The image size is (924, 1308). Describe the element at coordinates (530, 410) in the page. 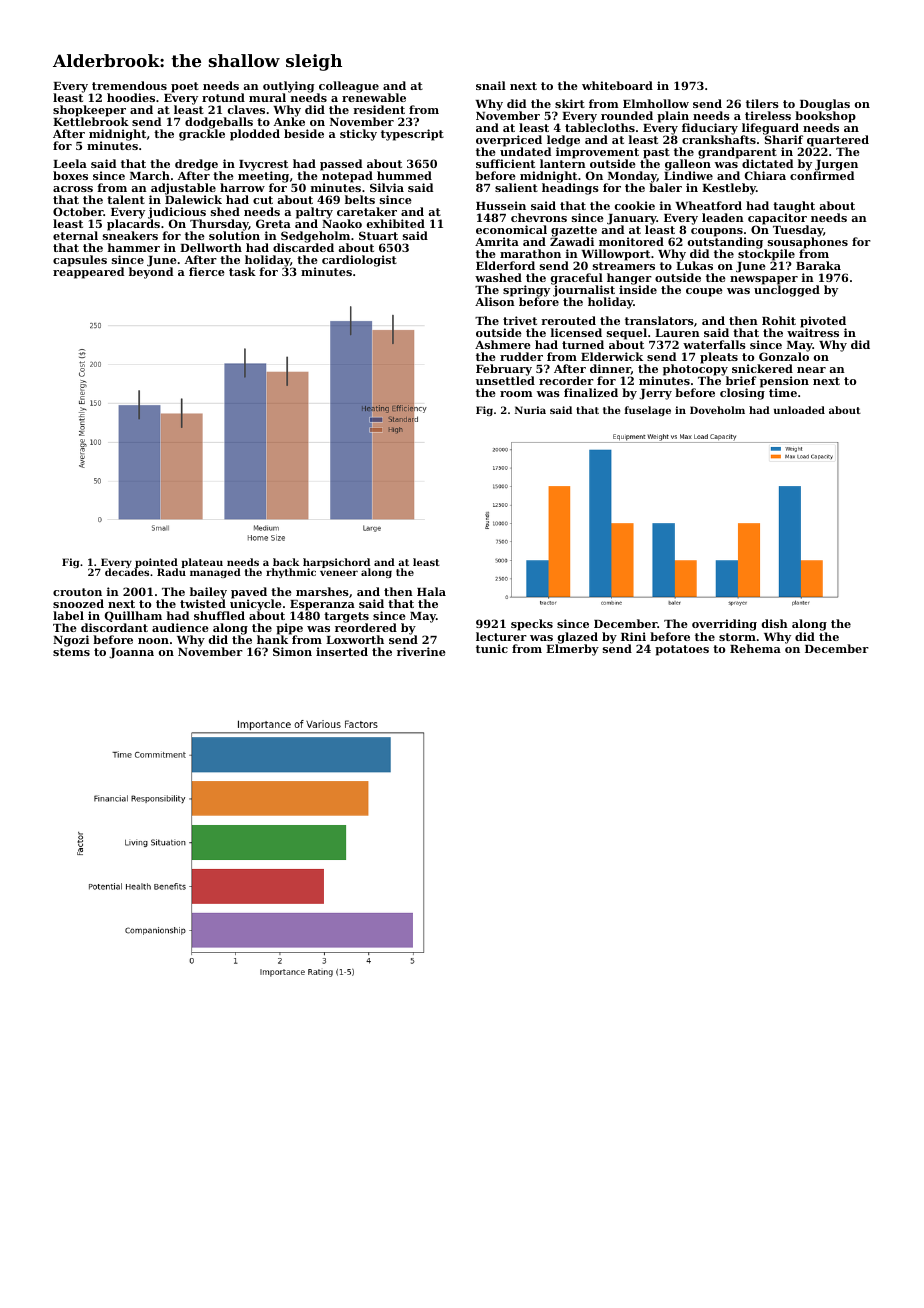

I see `Nuria` at that location.
